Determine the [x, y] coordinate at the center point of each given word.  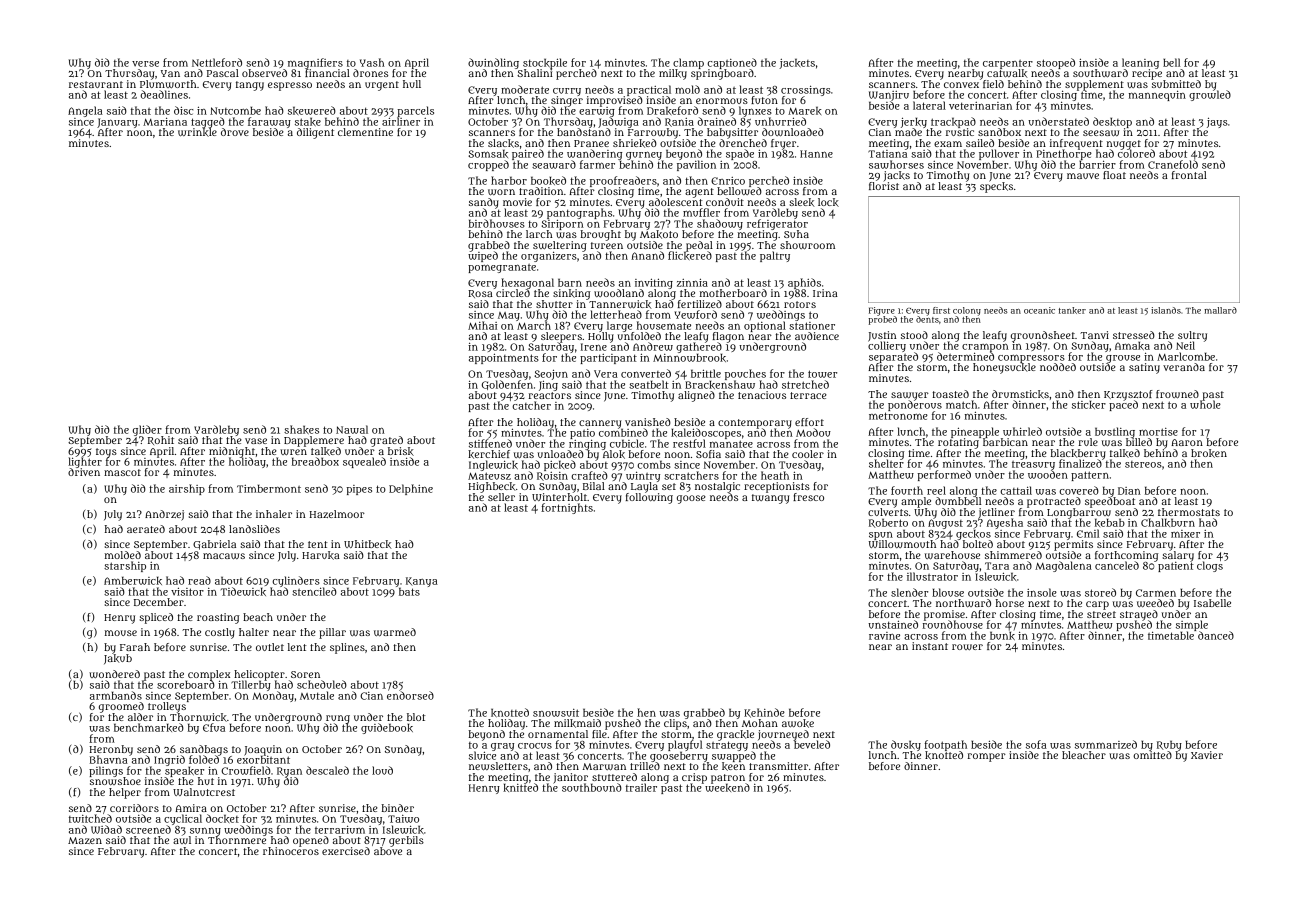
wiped [483, 256]
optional [765, 326]
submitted [1176, 84]
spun [881, 536]
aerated [146, 529]
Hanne [816, 154]
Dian [1129, 491]
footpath [945, 745]
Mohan [760, 723]
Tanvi [1094, 335]
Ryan [289, 772]
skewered [312, 110]
